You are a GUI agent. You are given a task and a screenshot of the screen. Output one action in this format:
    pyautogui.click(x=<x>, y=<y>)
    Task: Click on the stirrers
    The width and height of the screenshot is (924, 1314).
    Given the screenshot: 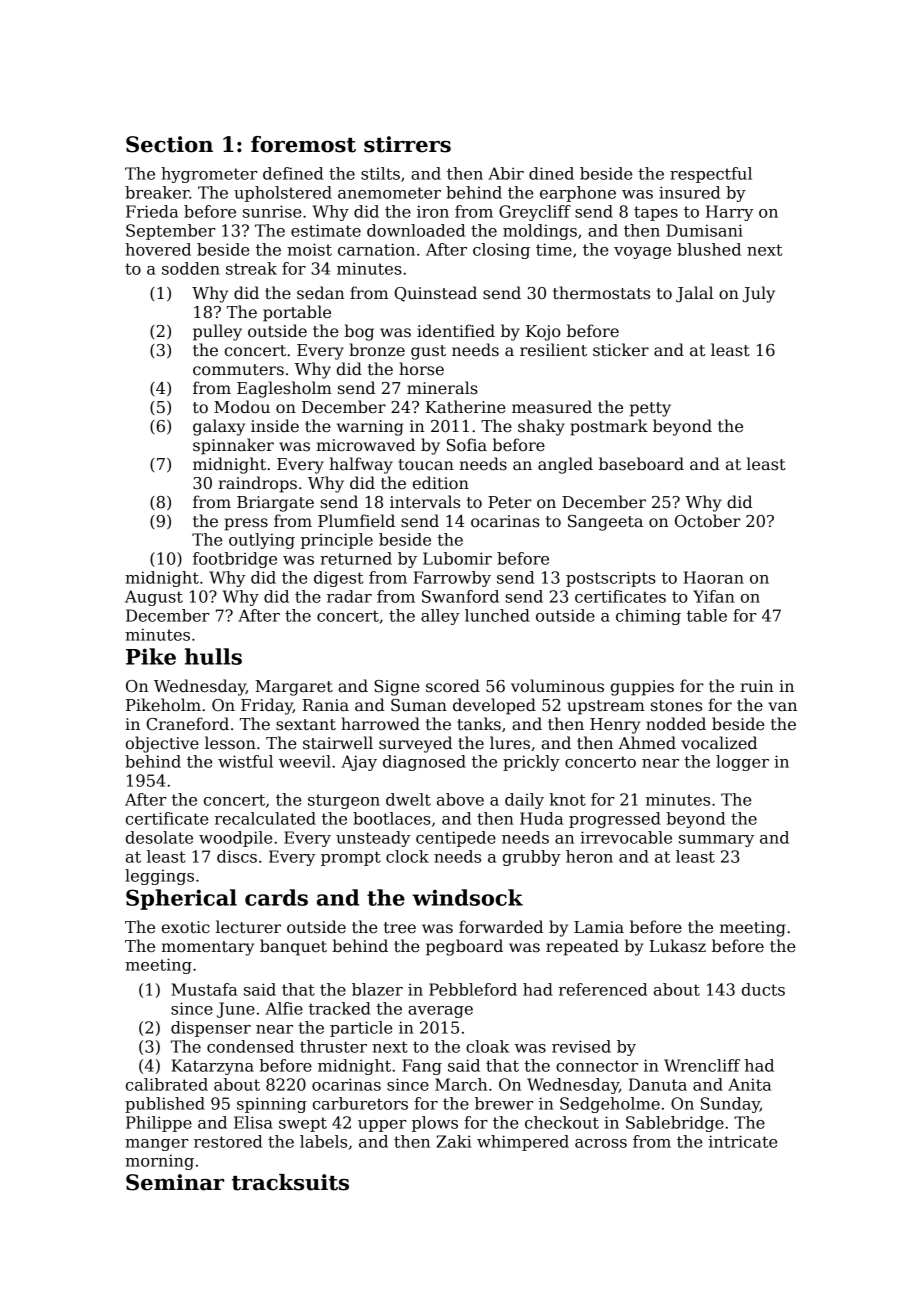 What is the action you would take?
    pyautogui.click(x=407, y=144)
